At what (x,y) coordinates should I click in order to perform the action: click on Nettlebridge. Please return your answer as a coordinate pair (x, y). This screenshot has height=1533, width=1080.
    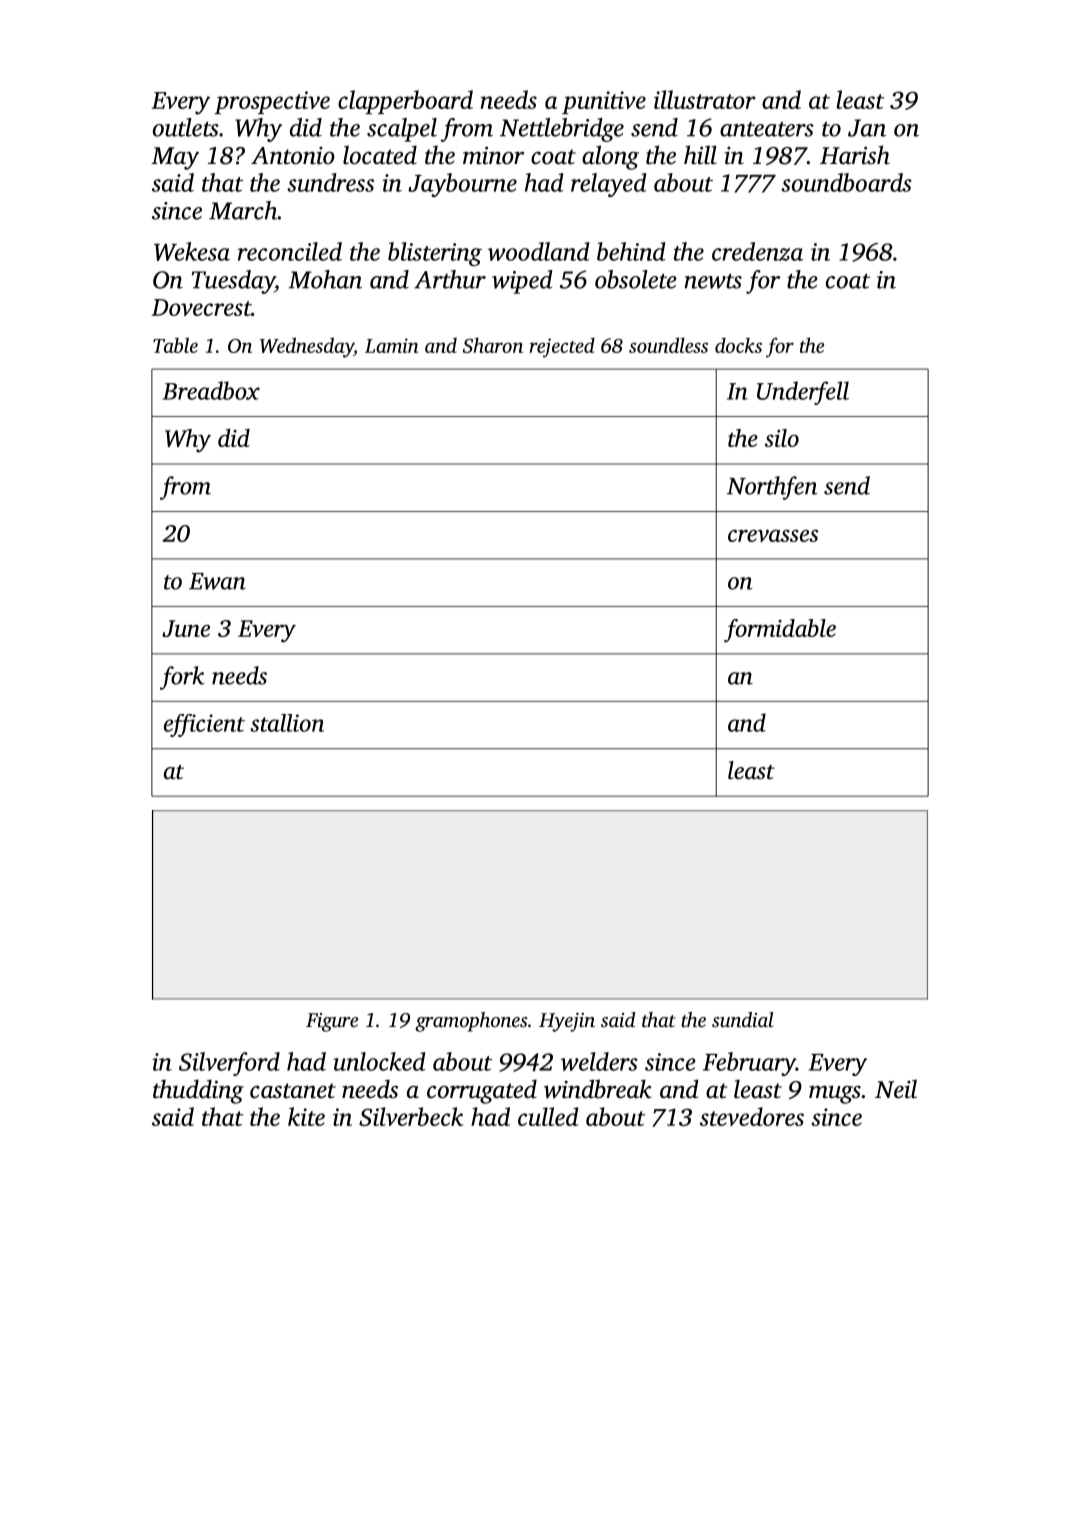
    Looking at the image, I should click on (562, 130).
